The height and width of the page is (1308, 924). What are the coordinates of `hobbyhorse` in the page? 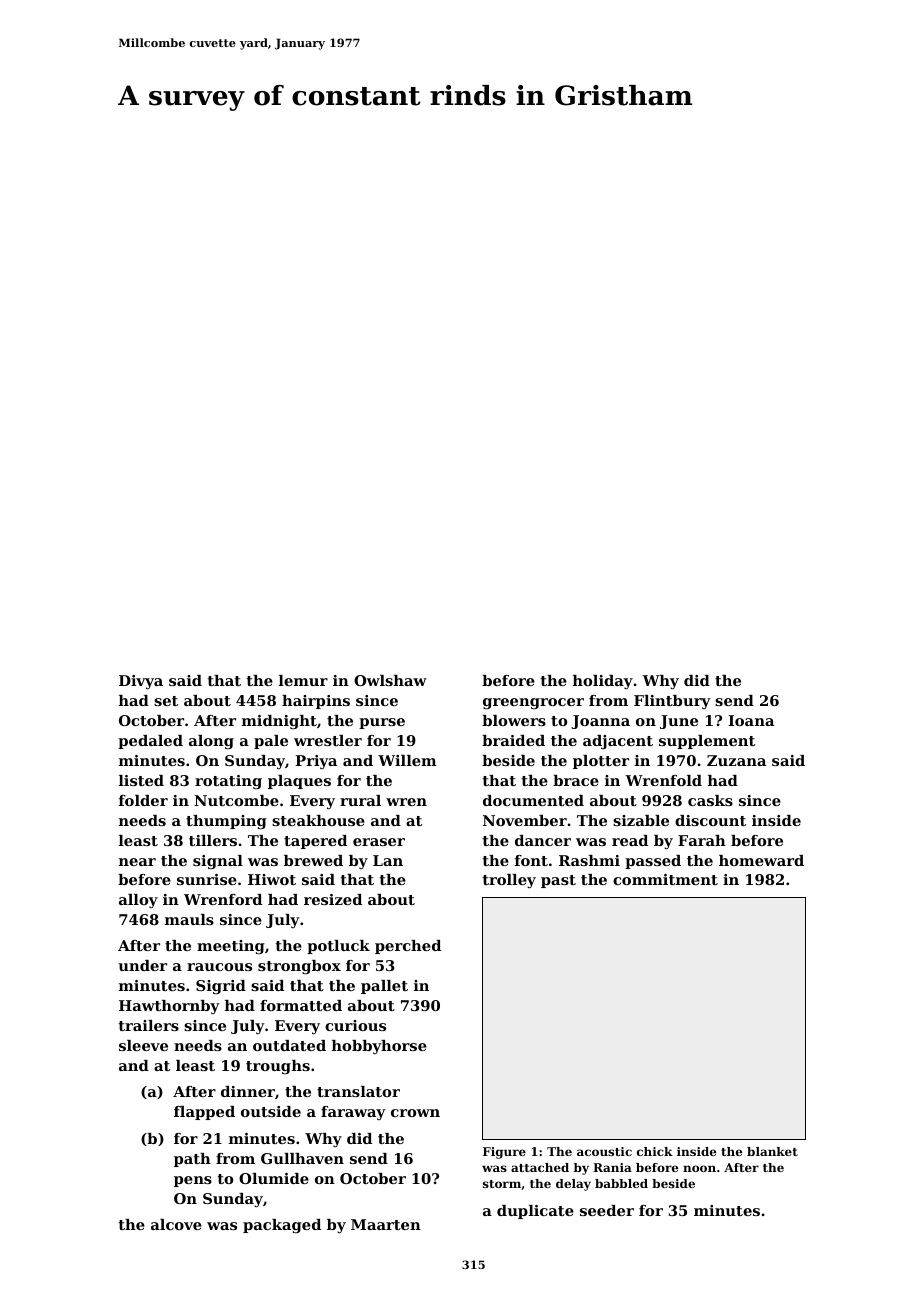 It's located at (379, 1047).
